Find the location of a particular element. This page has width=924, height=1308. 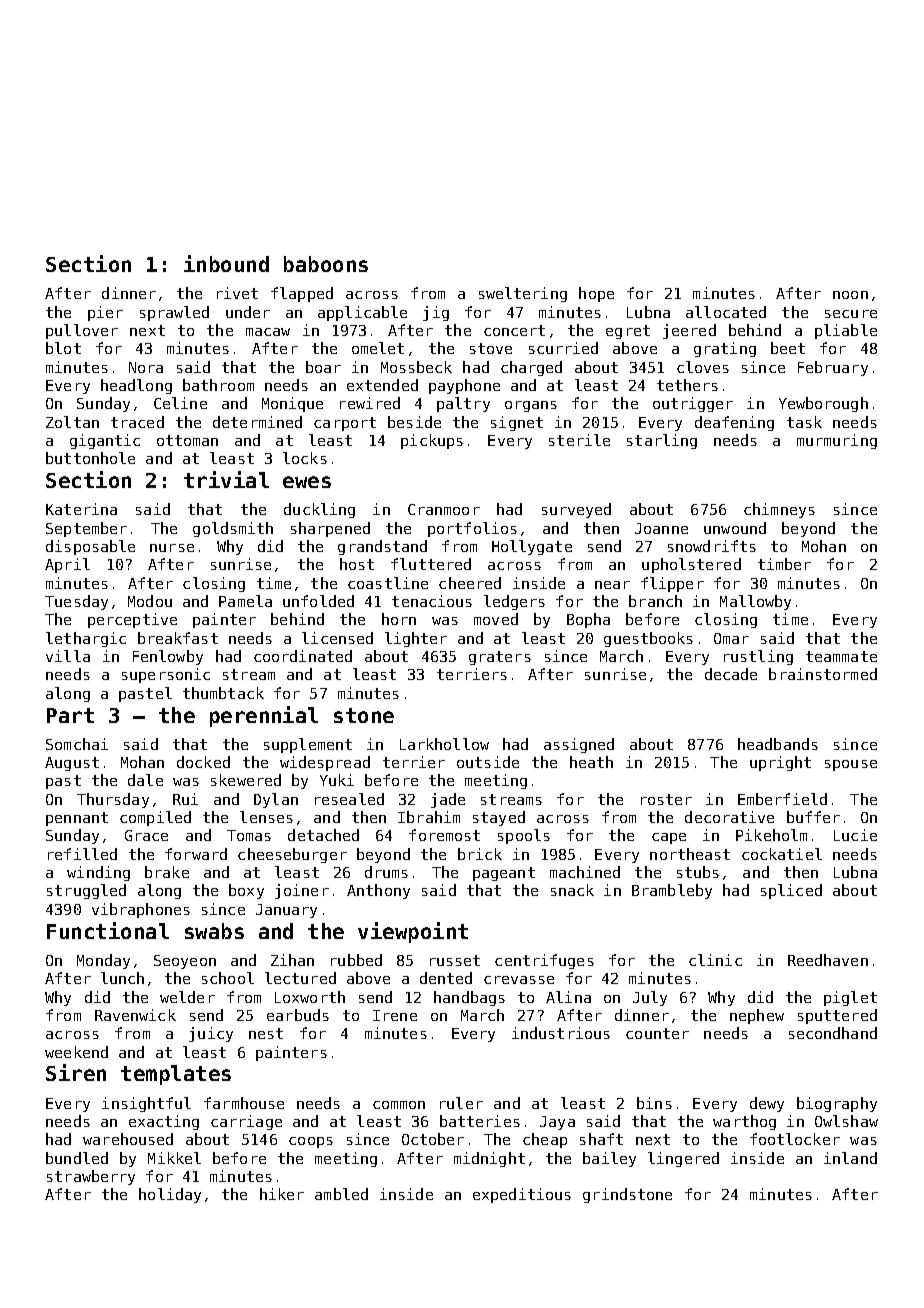

counter is located at coordinates (657, 1033).
